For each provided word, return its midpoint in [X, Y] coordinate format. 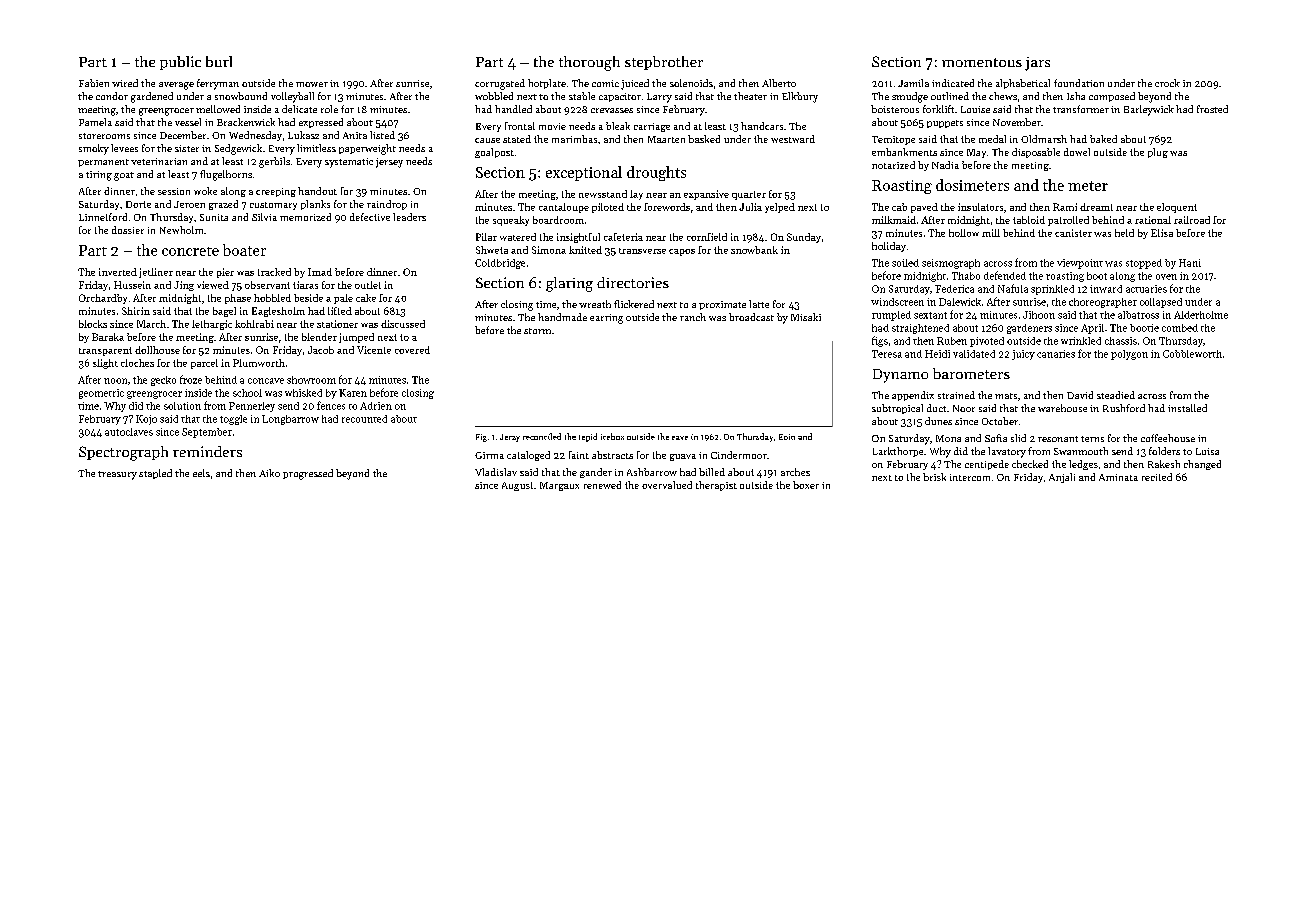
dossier [128, 230]
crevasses [612, 110]
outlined [950, 96]
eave [680, 438]
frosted [1212, 109]
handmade [562, 317]
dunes [938, 421]
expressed [321, 123]
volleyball [292, 97]
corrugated [500, 84]
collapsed [1161, 303]
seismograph [951, 264]
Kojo [146, 420]
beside [308, 298]
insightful [578, 238]
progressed [308, 474]
